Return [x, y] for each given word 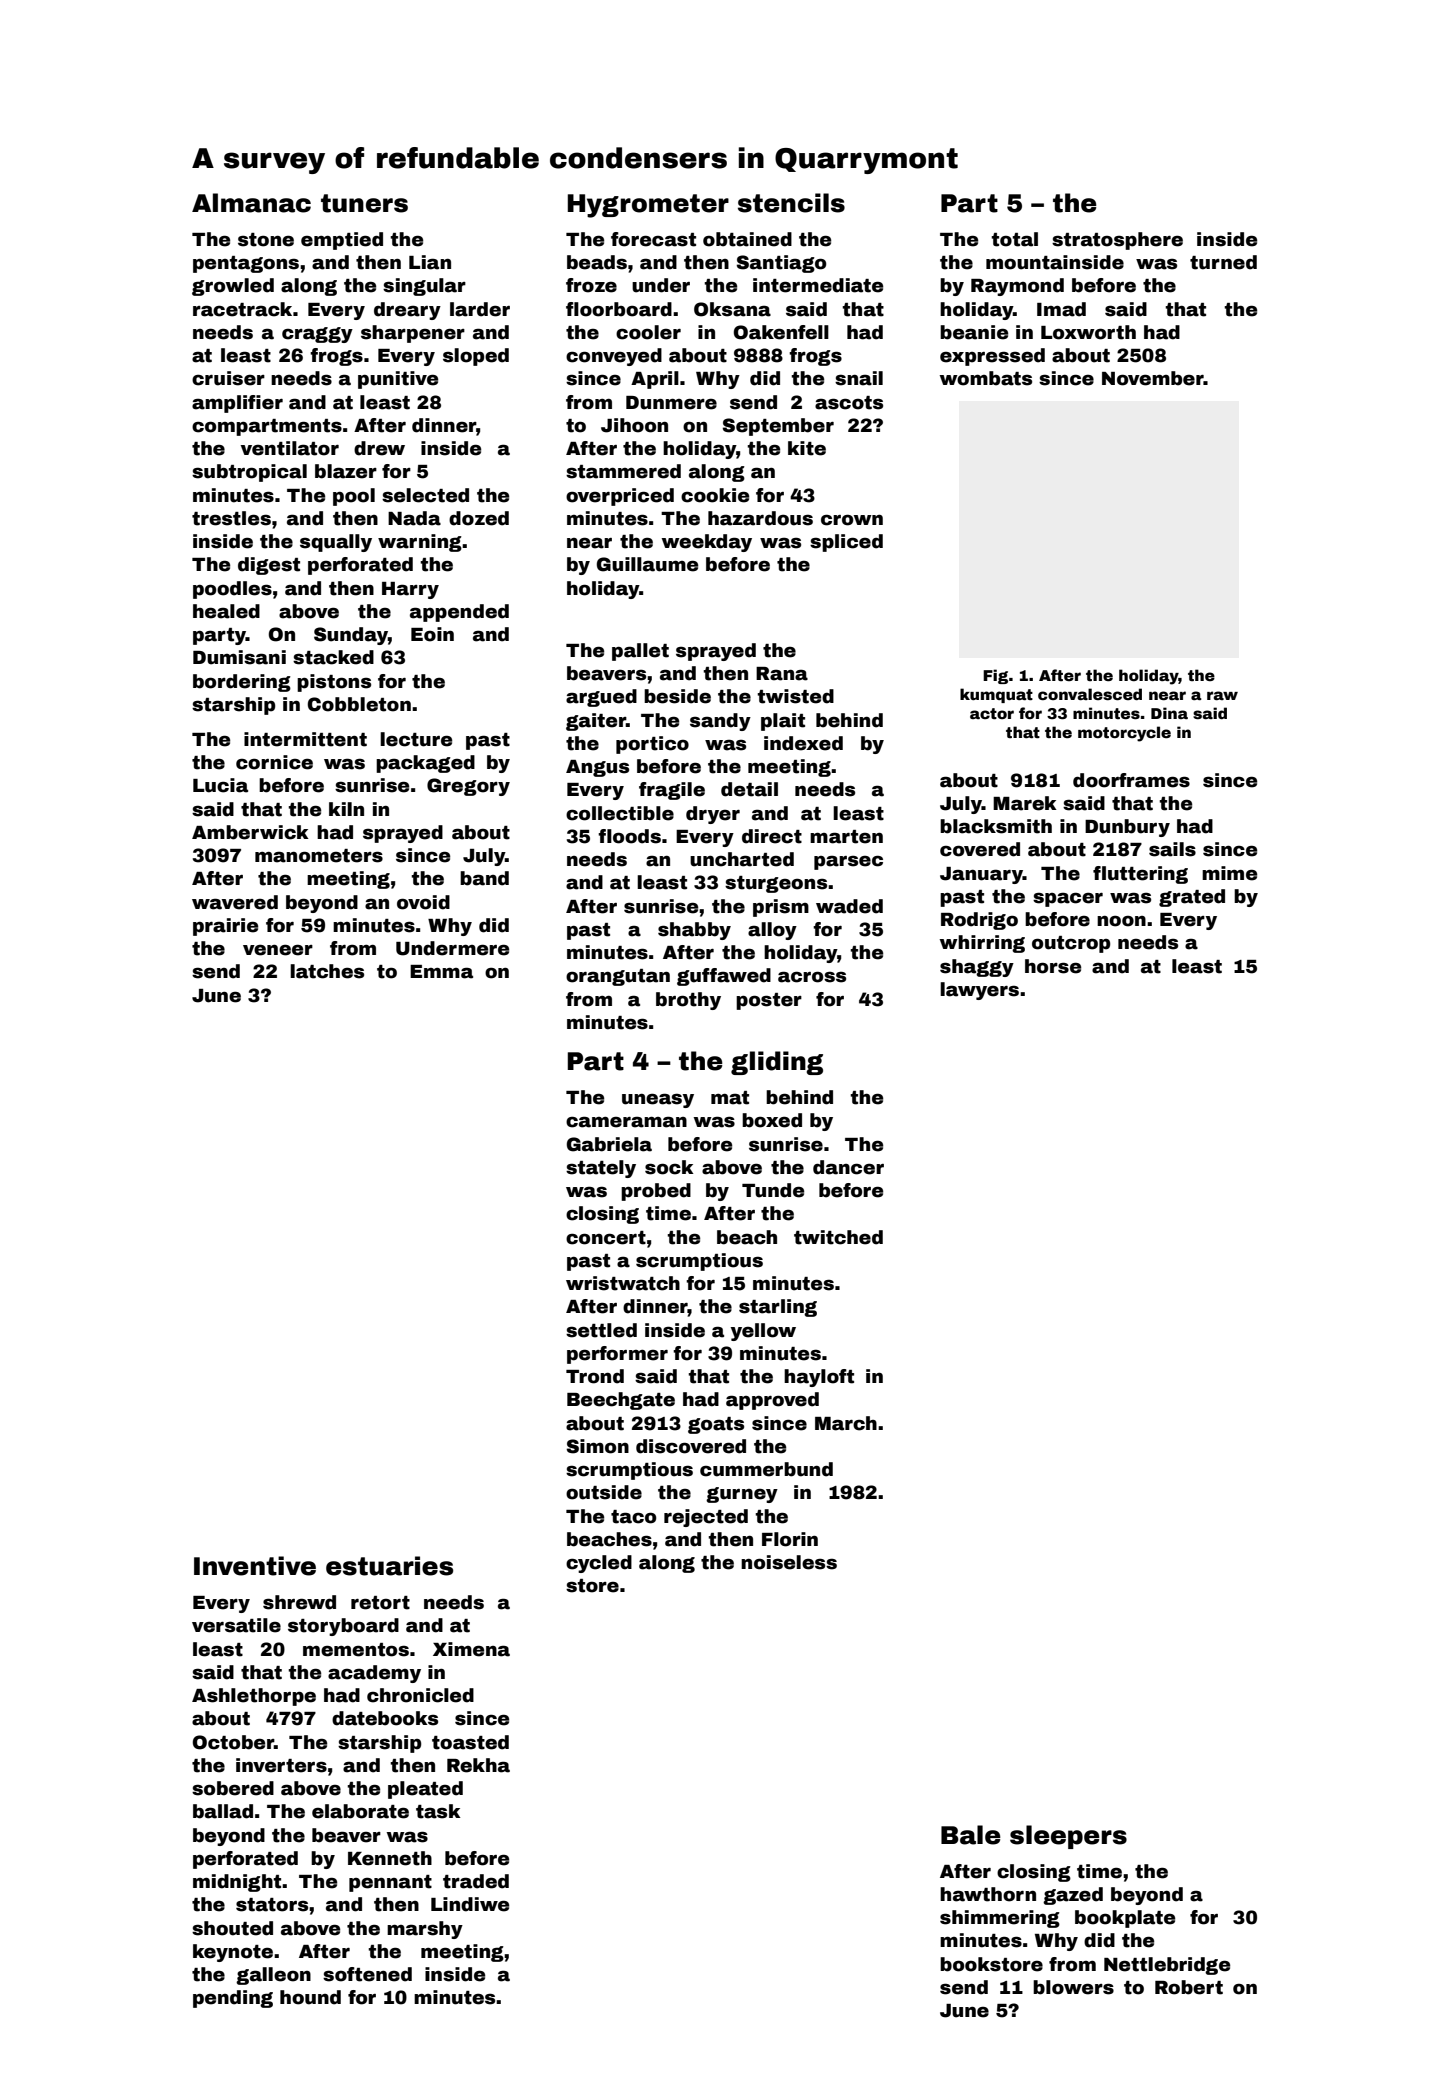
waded [849, 906]
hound [310, 1997]
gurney [742, 1495]
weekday [707, 543]
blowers [1073, 1987]
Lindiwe [470, 1904]
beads [597, 262]
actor [992, 713]
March [846, 1423]
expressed [992, 357]
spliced [846, 543]
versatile [236, 1625]
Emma [441, 972]
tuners [364, 203]
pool [354, 497]
